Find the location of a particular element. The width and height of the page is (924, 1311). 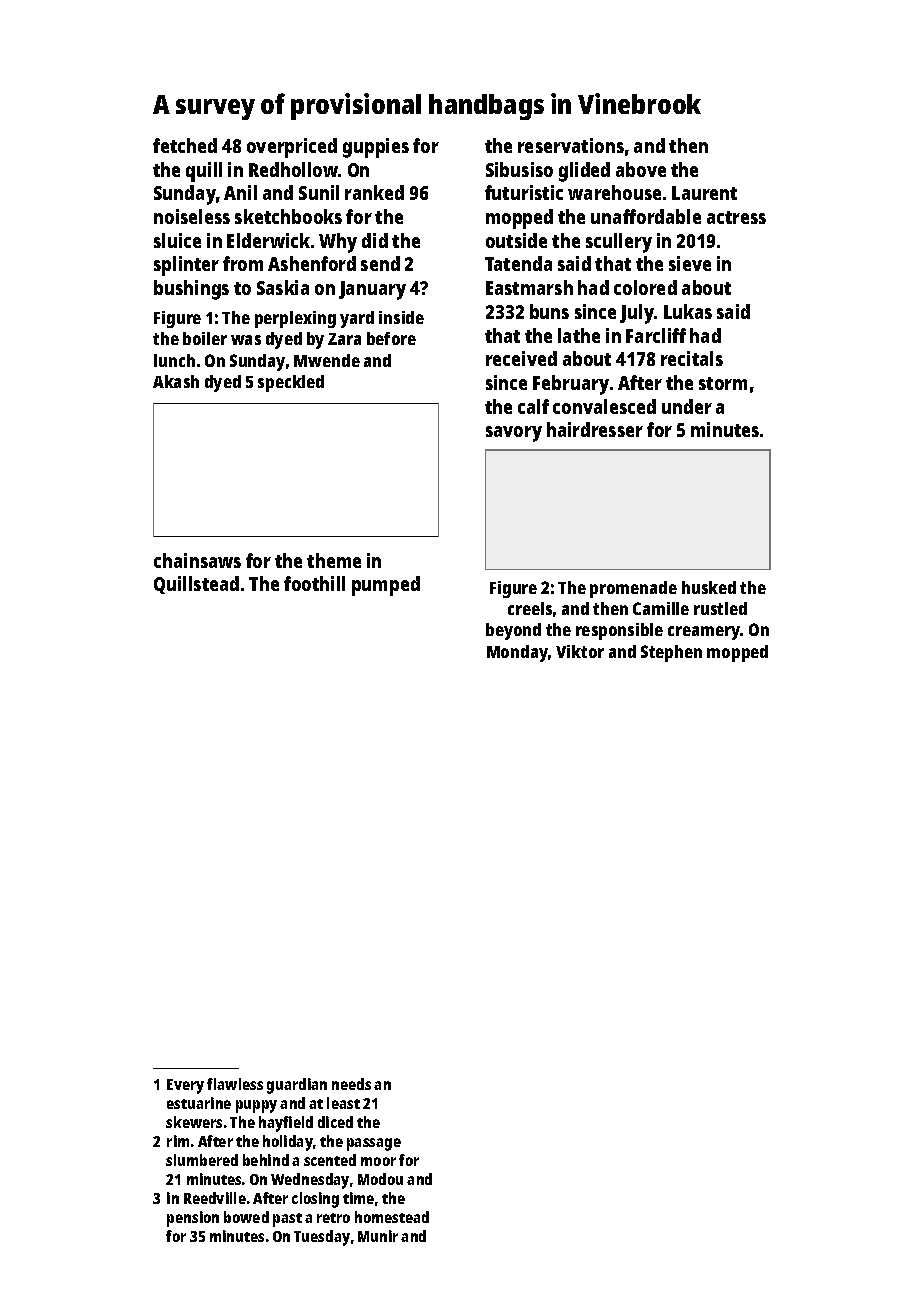

unaffordable is located at coordinates (646, 216).
